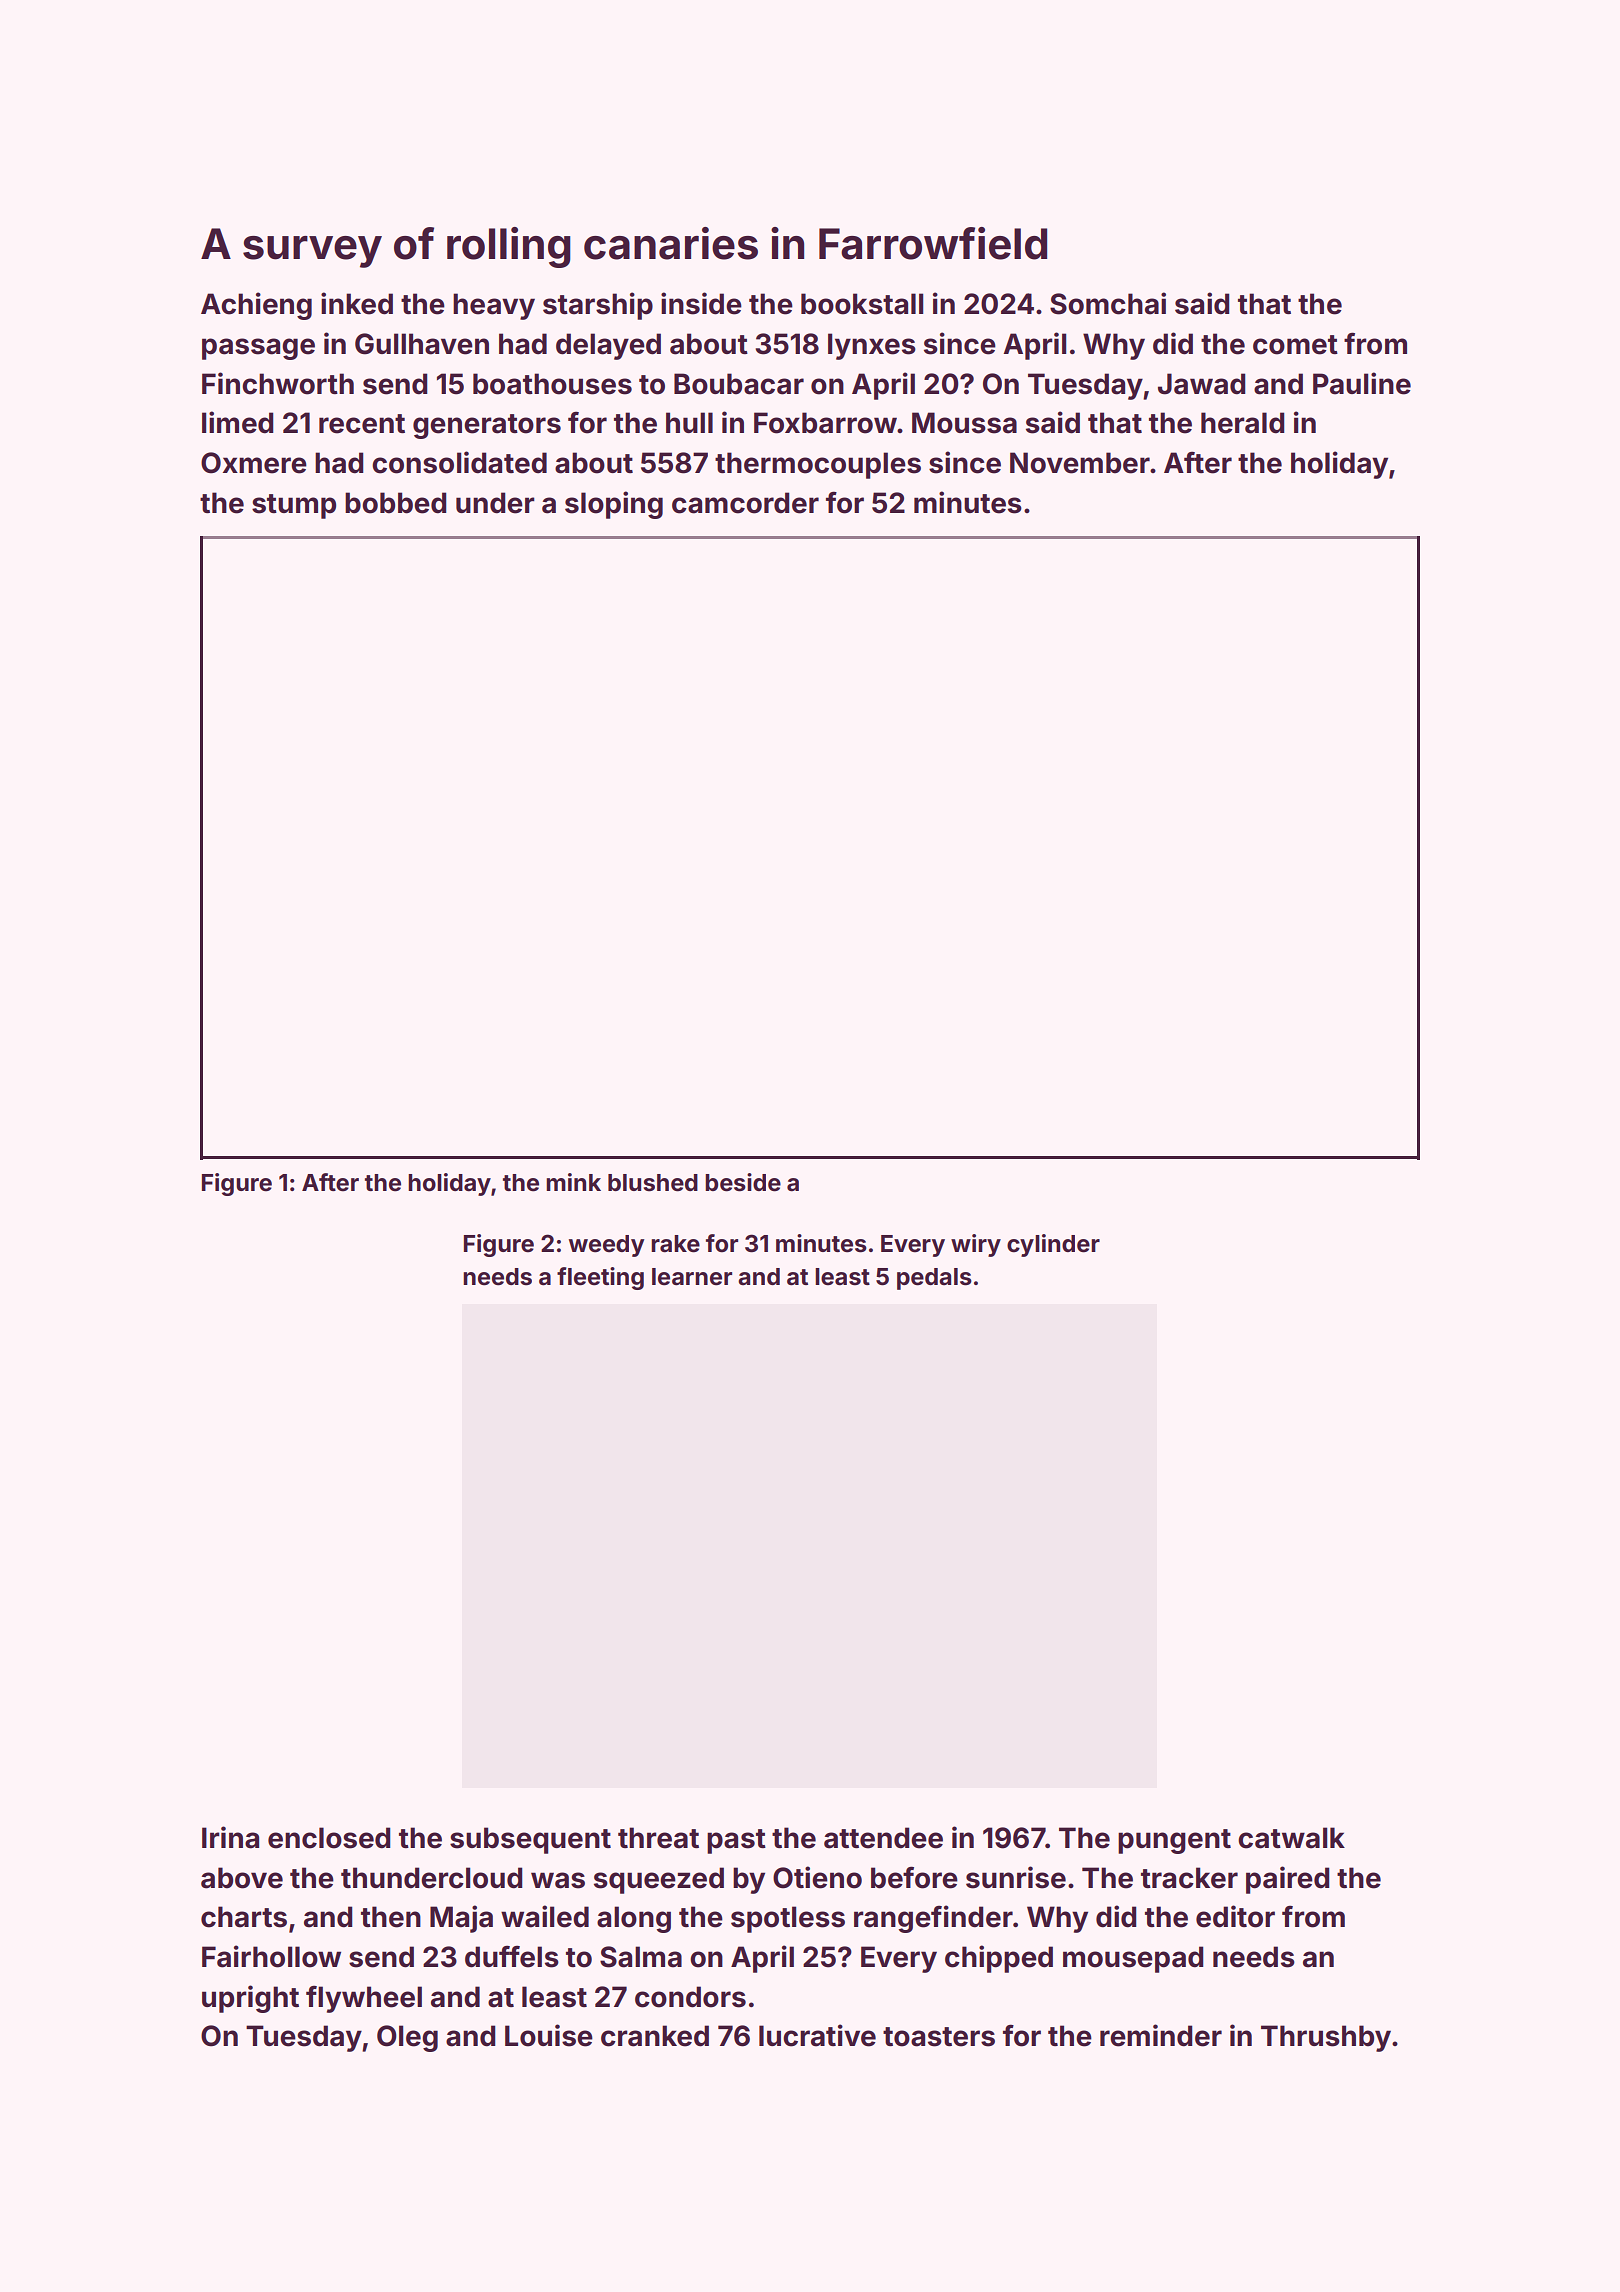 This image has width=1620, height=2292. What do you see at coordinates (883, 1838) in the image?
I see `attendee` at bounding box center [883, 1838].
